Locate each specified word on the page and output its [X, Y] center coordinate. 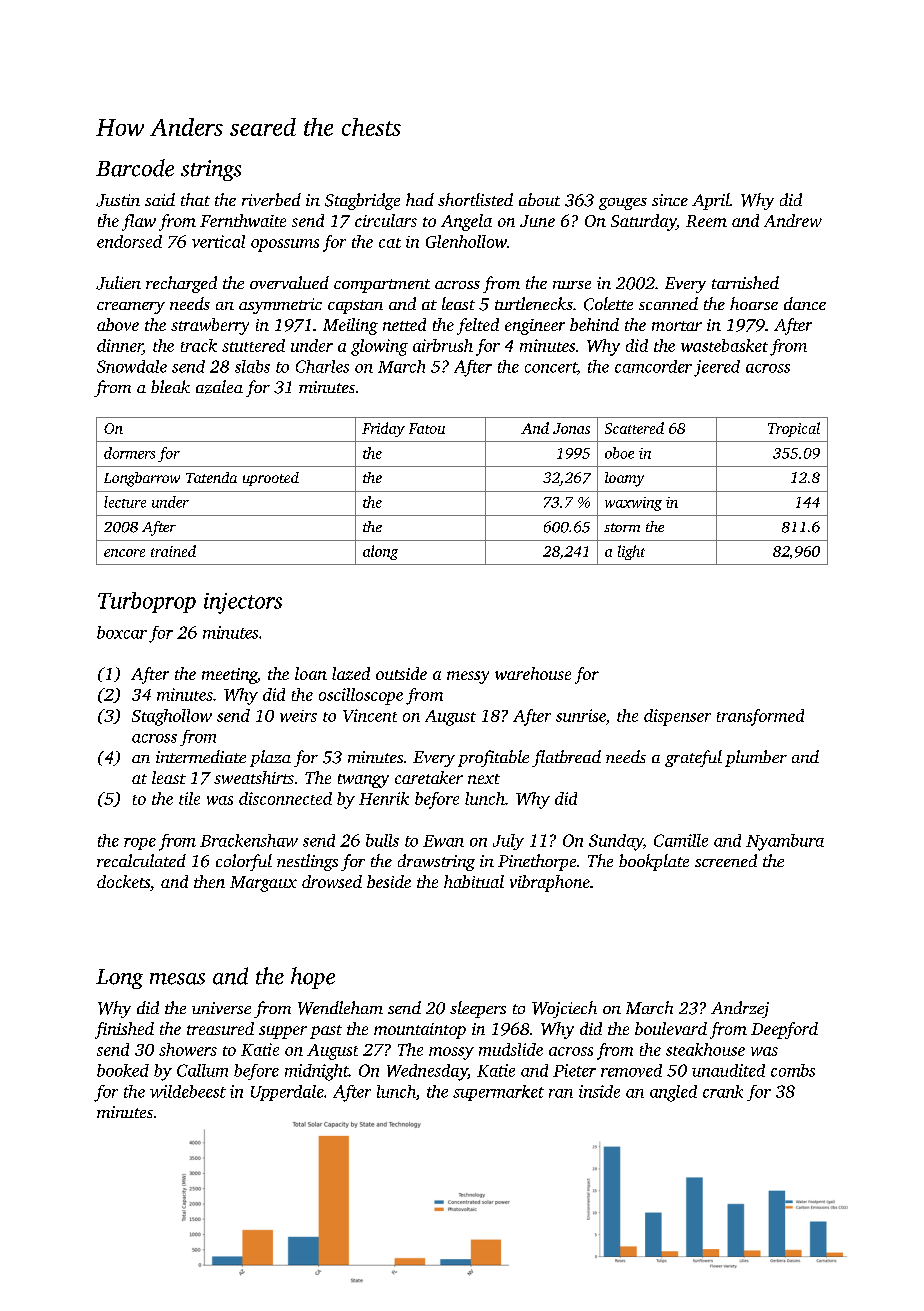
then [209, 881]
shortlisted [475, 199]
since [670, 200]
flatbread [566, 758]
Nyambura [785, 842]
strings [211, 170]
